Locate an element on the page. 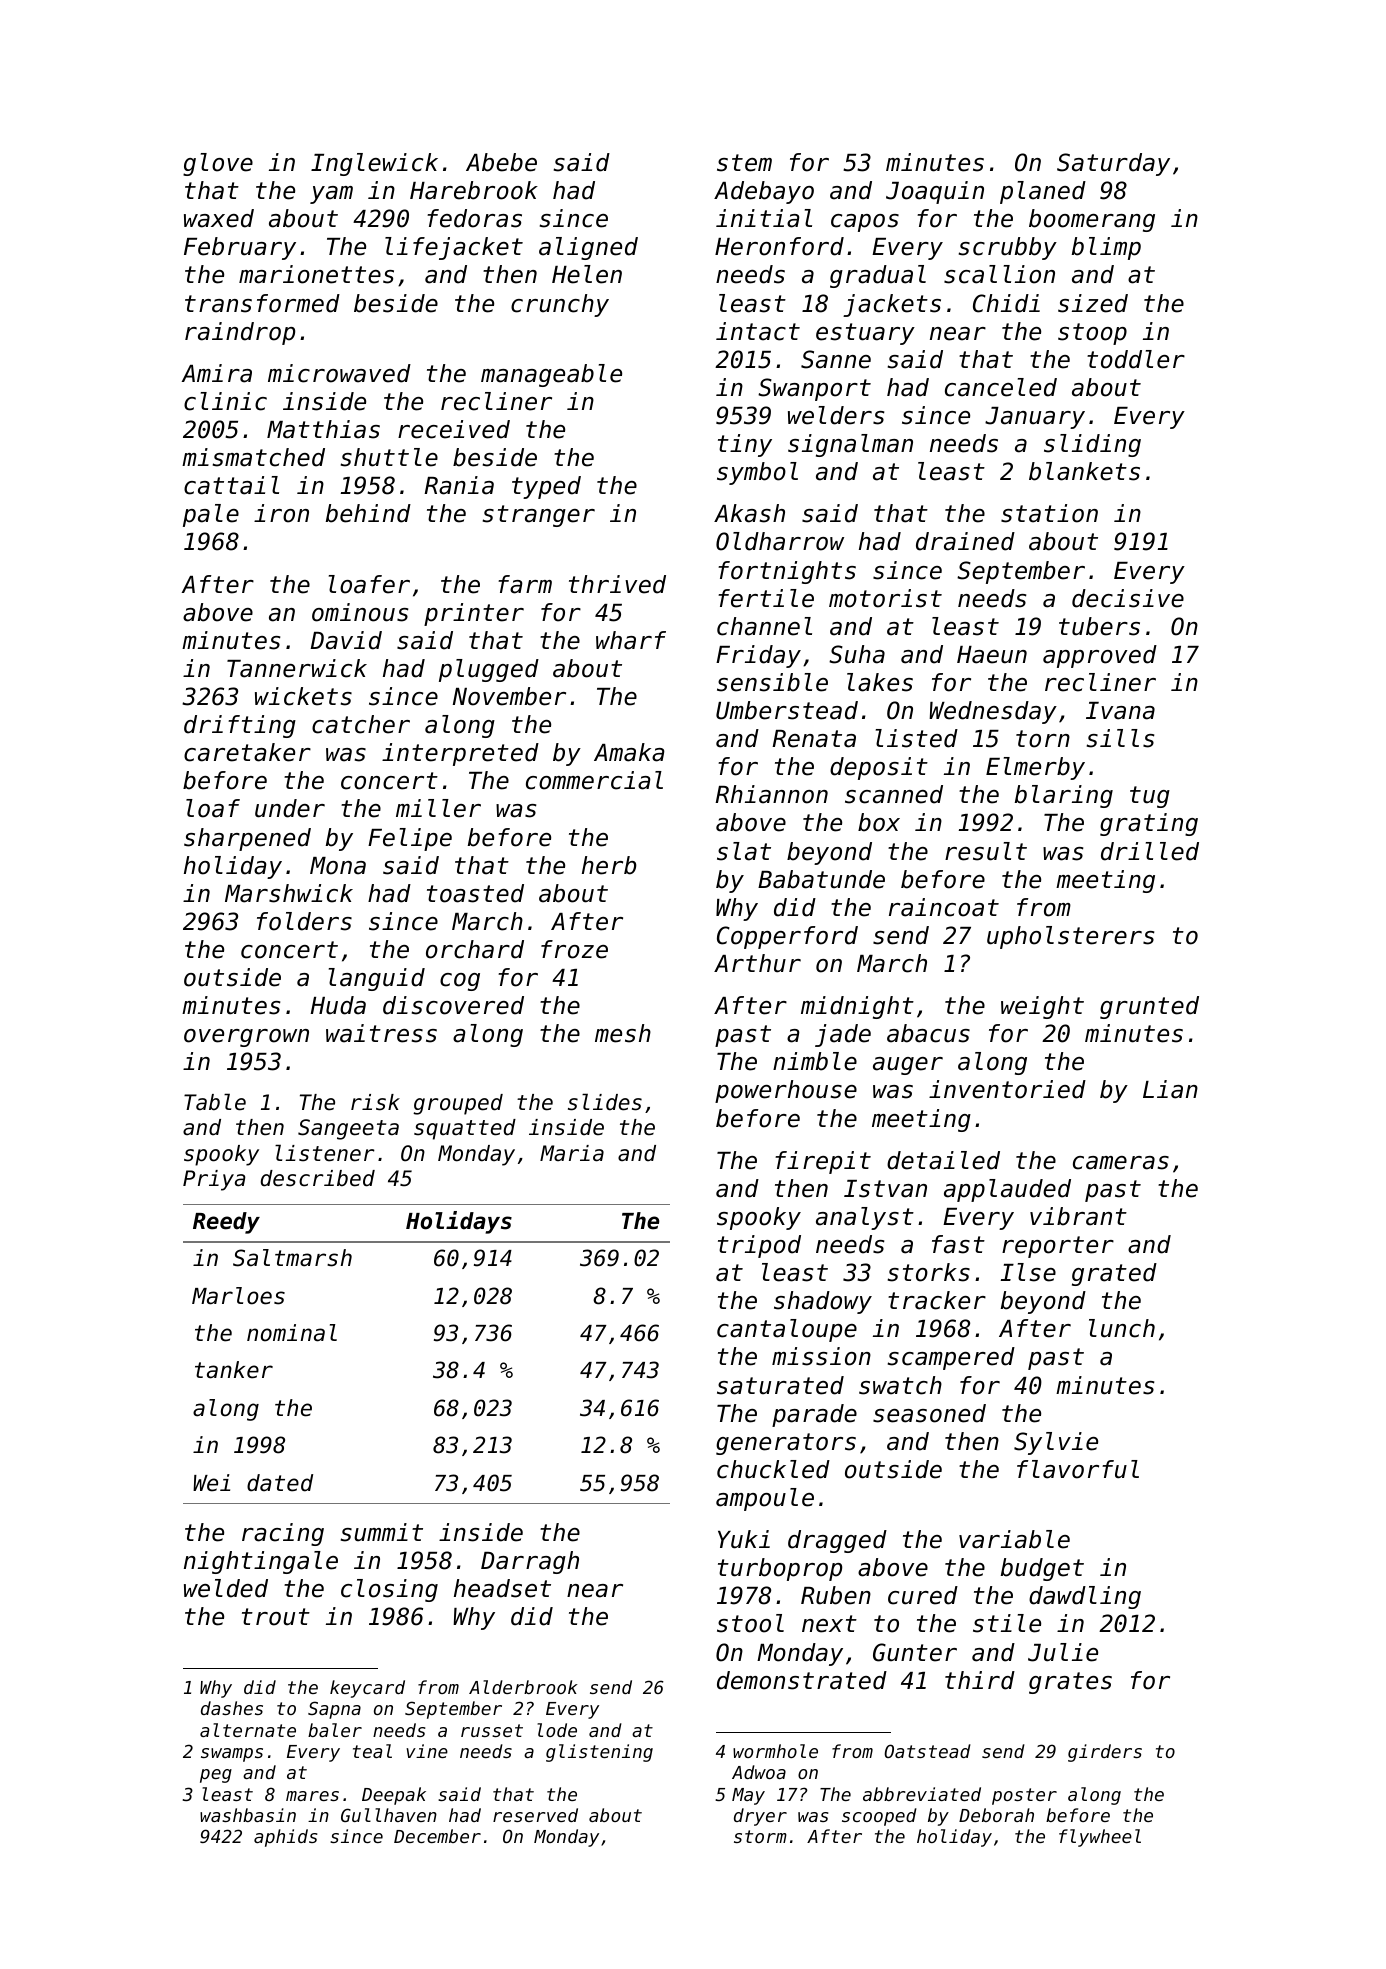 This image has height=1969, width=1386. Marshwick is located at coordinates (289, 893).
